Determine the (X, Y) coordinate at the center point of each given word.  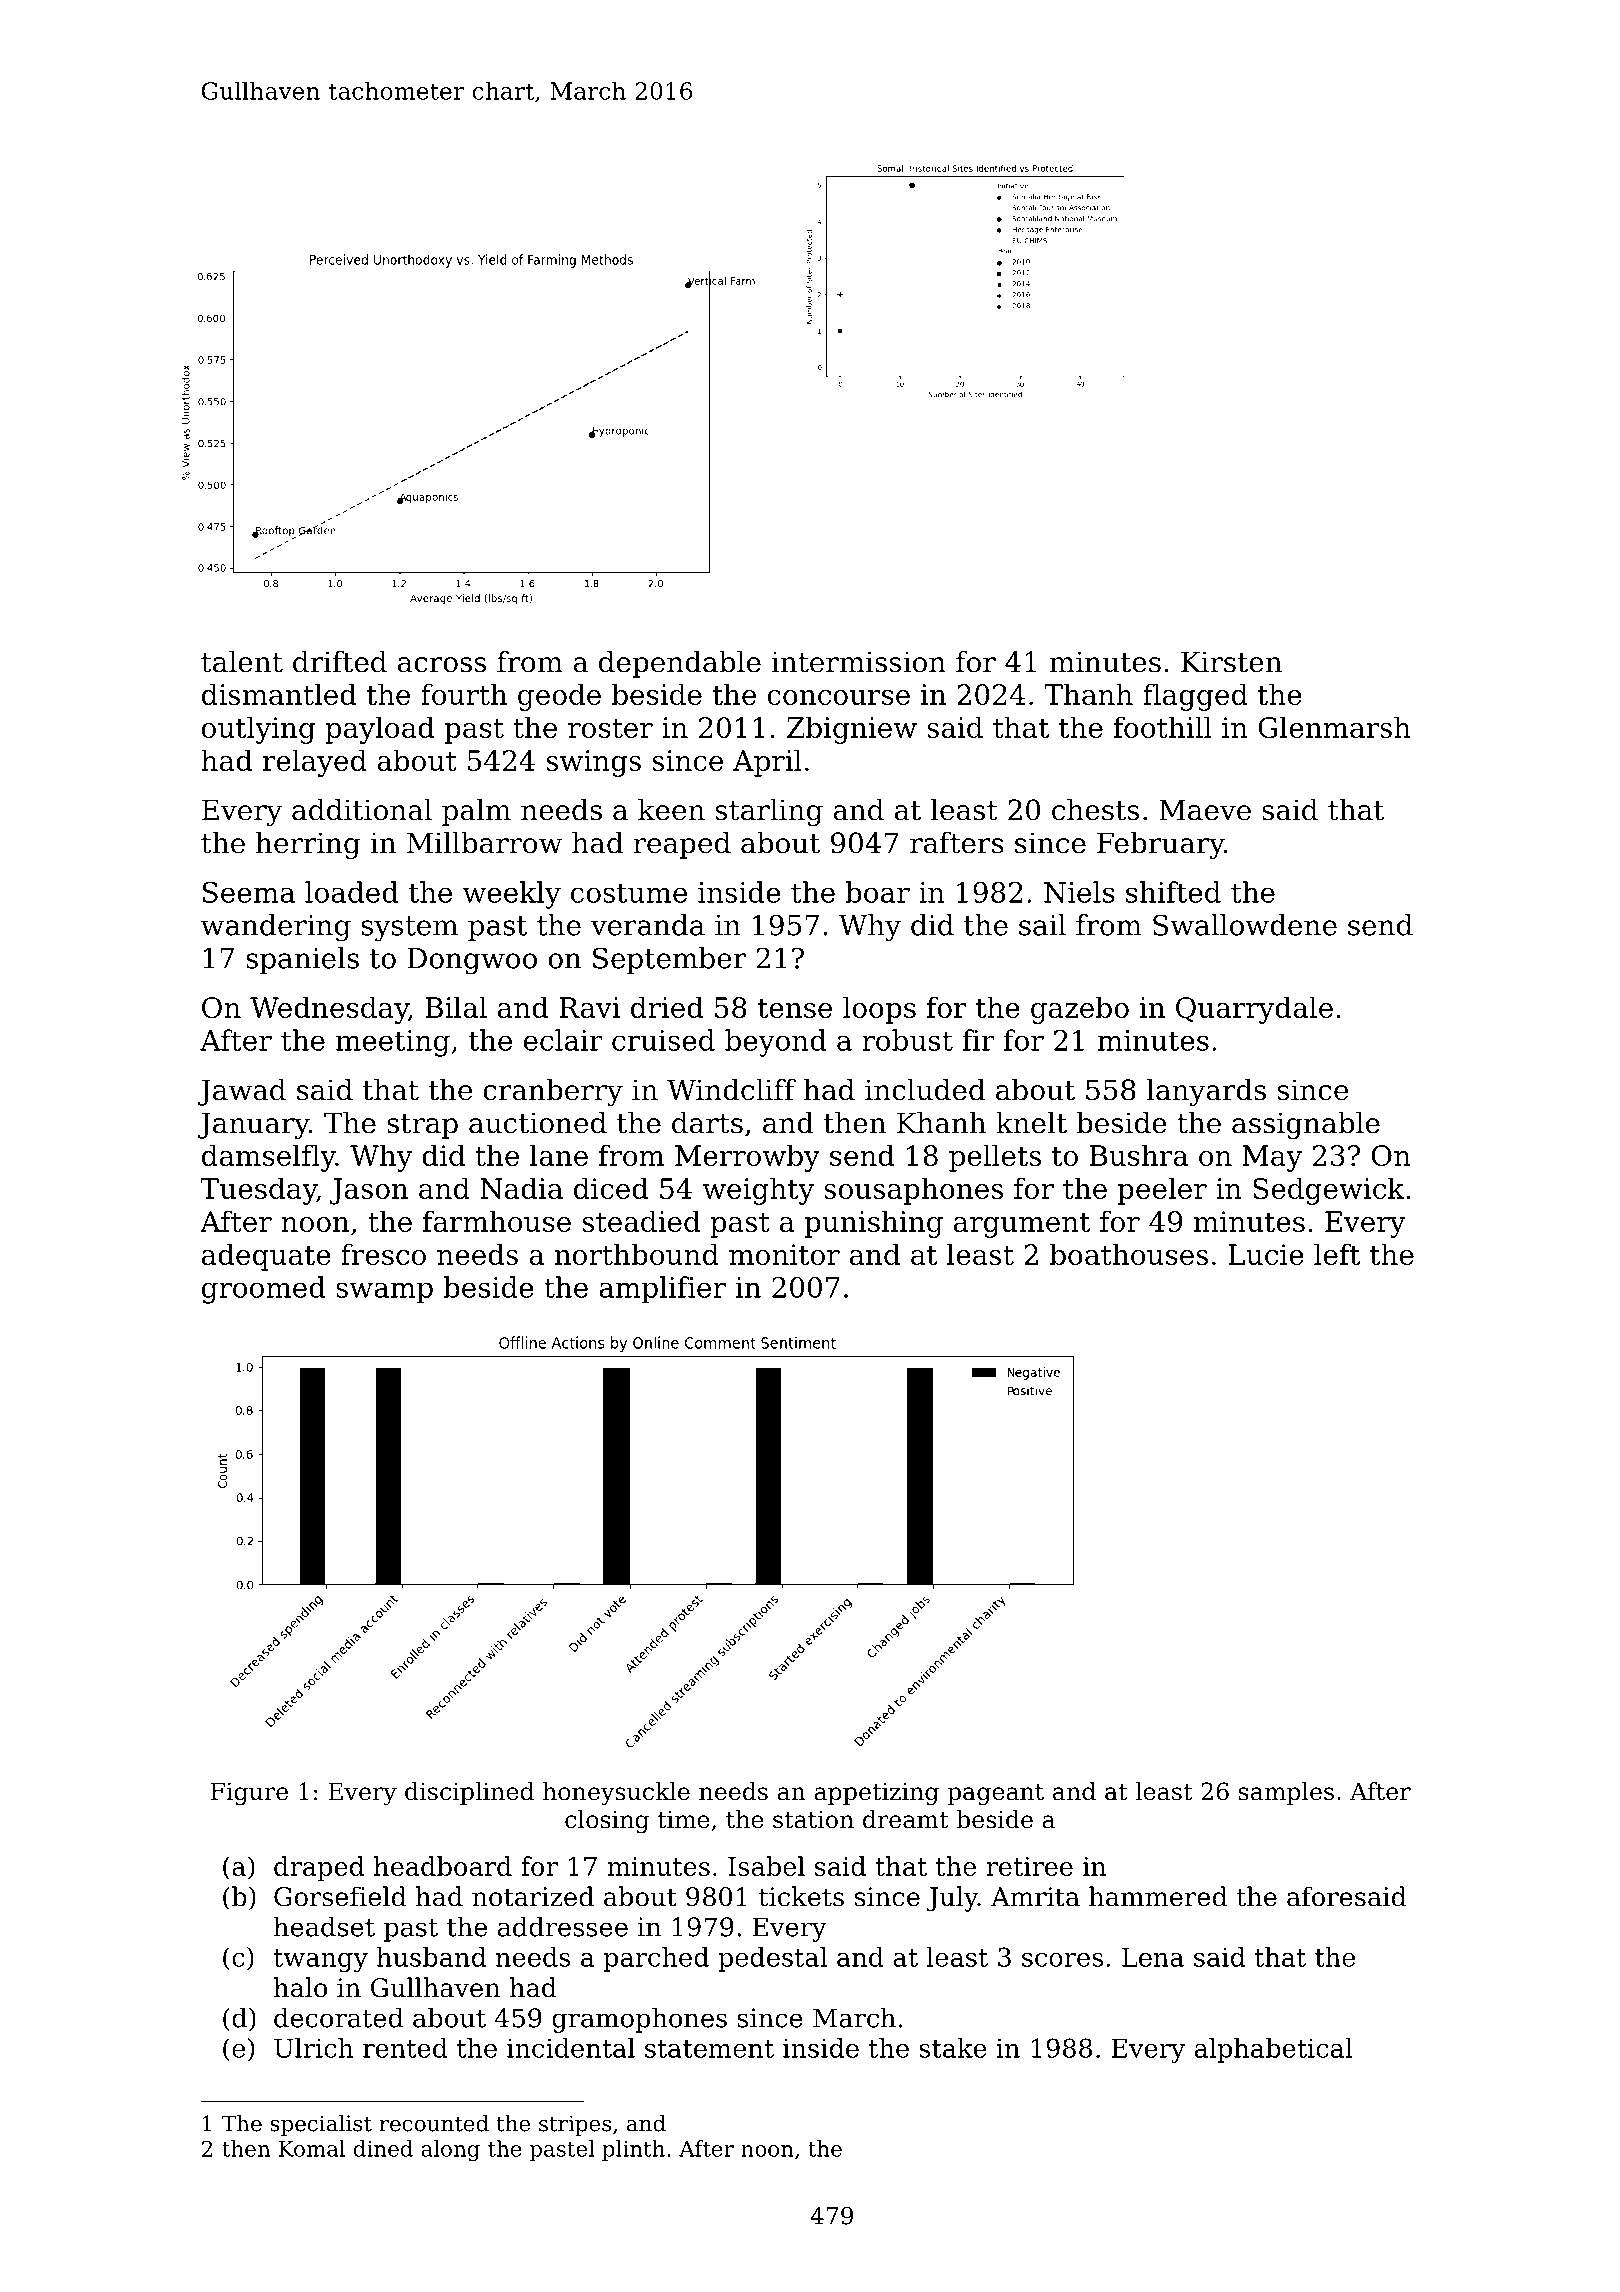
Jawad (242, 1092)
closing (607, 1821)
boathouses (1129, 1254)
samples (1286, 1793)
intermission (858, 662)
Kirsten (1231, 662)
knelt (1031, 1123)
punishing (874, 1224)
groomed (264, 1290)
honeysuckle (616, 1793)
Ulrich (314, 2048)
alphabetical (1274, 2050)
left (1337, 1254)
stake (953, 2048)
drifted (340, 662)
